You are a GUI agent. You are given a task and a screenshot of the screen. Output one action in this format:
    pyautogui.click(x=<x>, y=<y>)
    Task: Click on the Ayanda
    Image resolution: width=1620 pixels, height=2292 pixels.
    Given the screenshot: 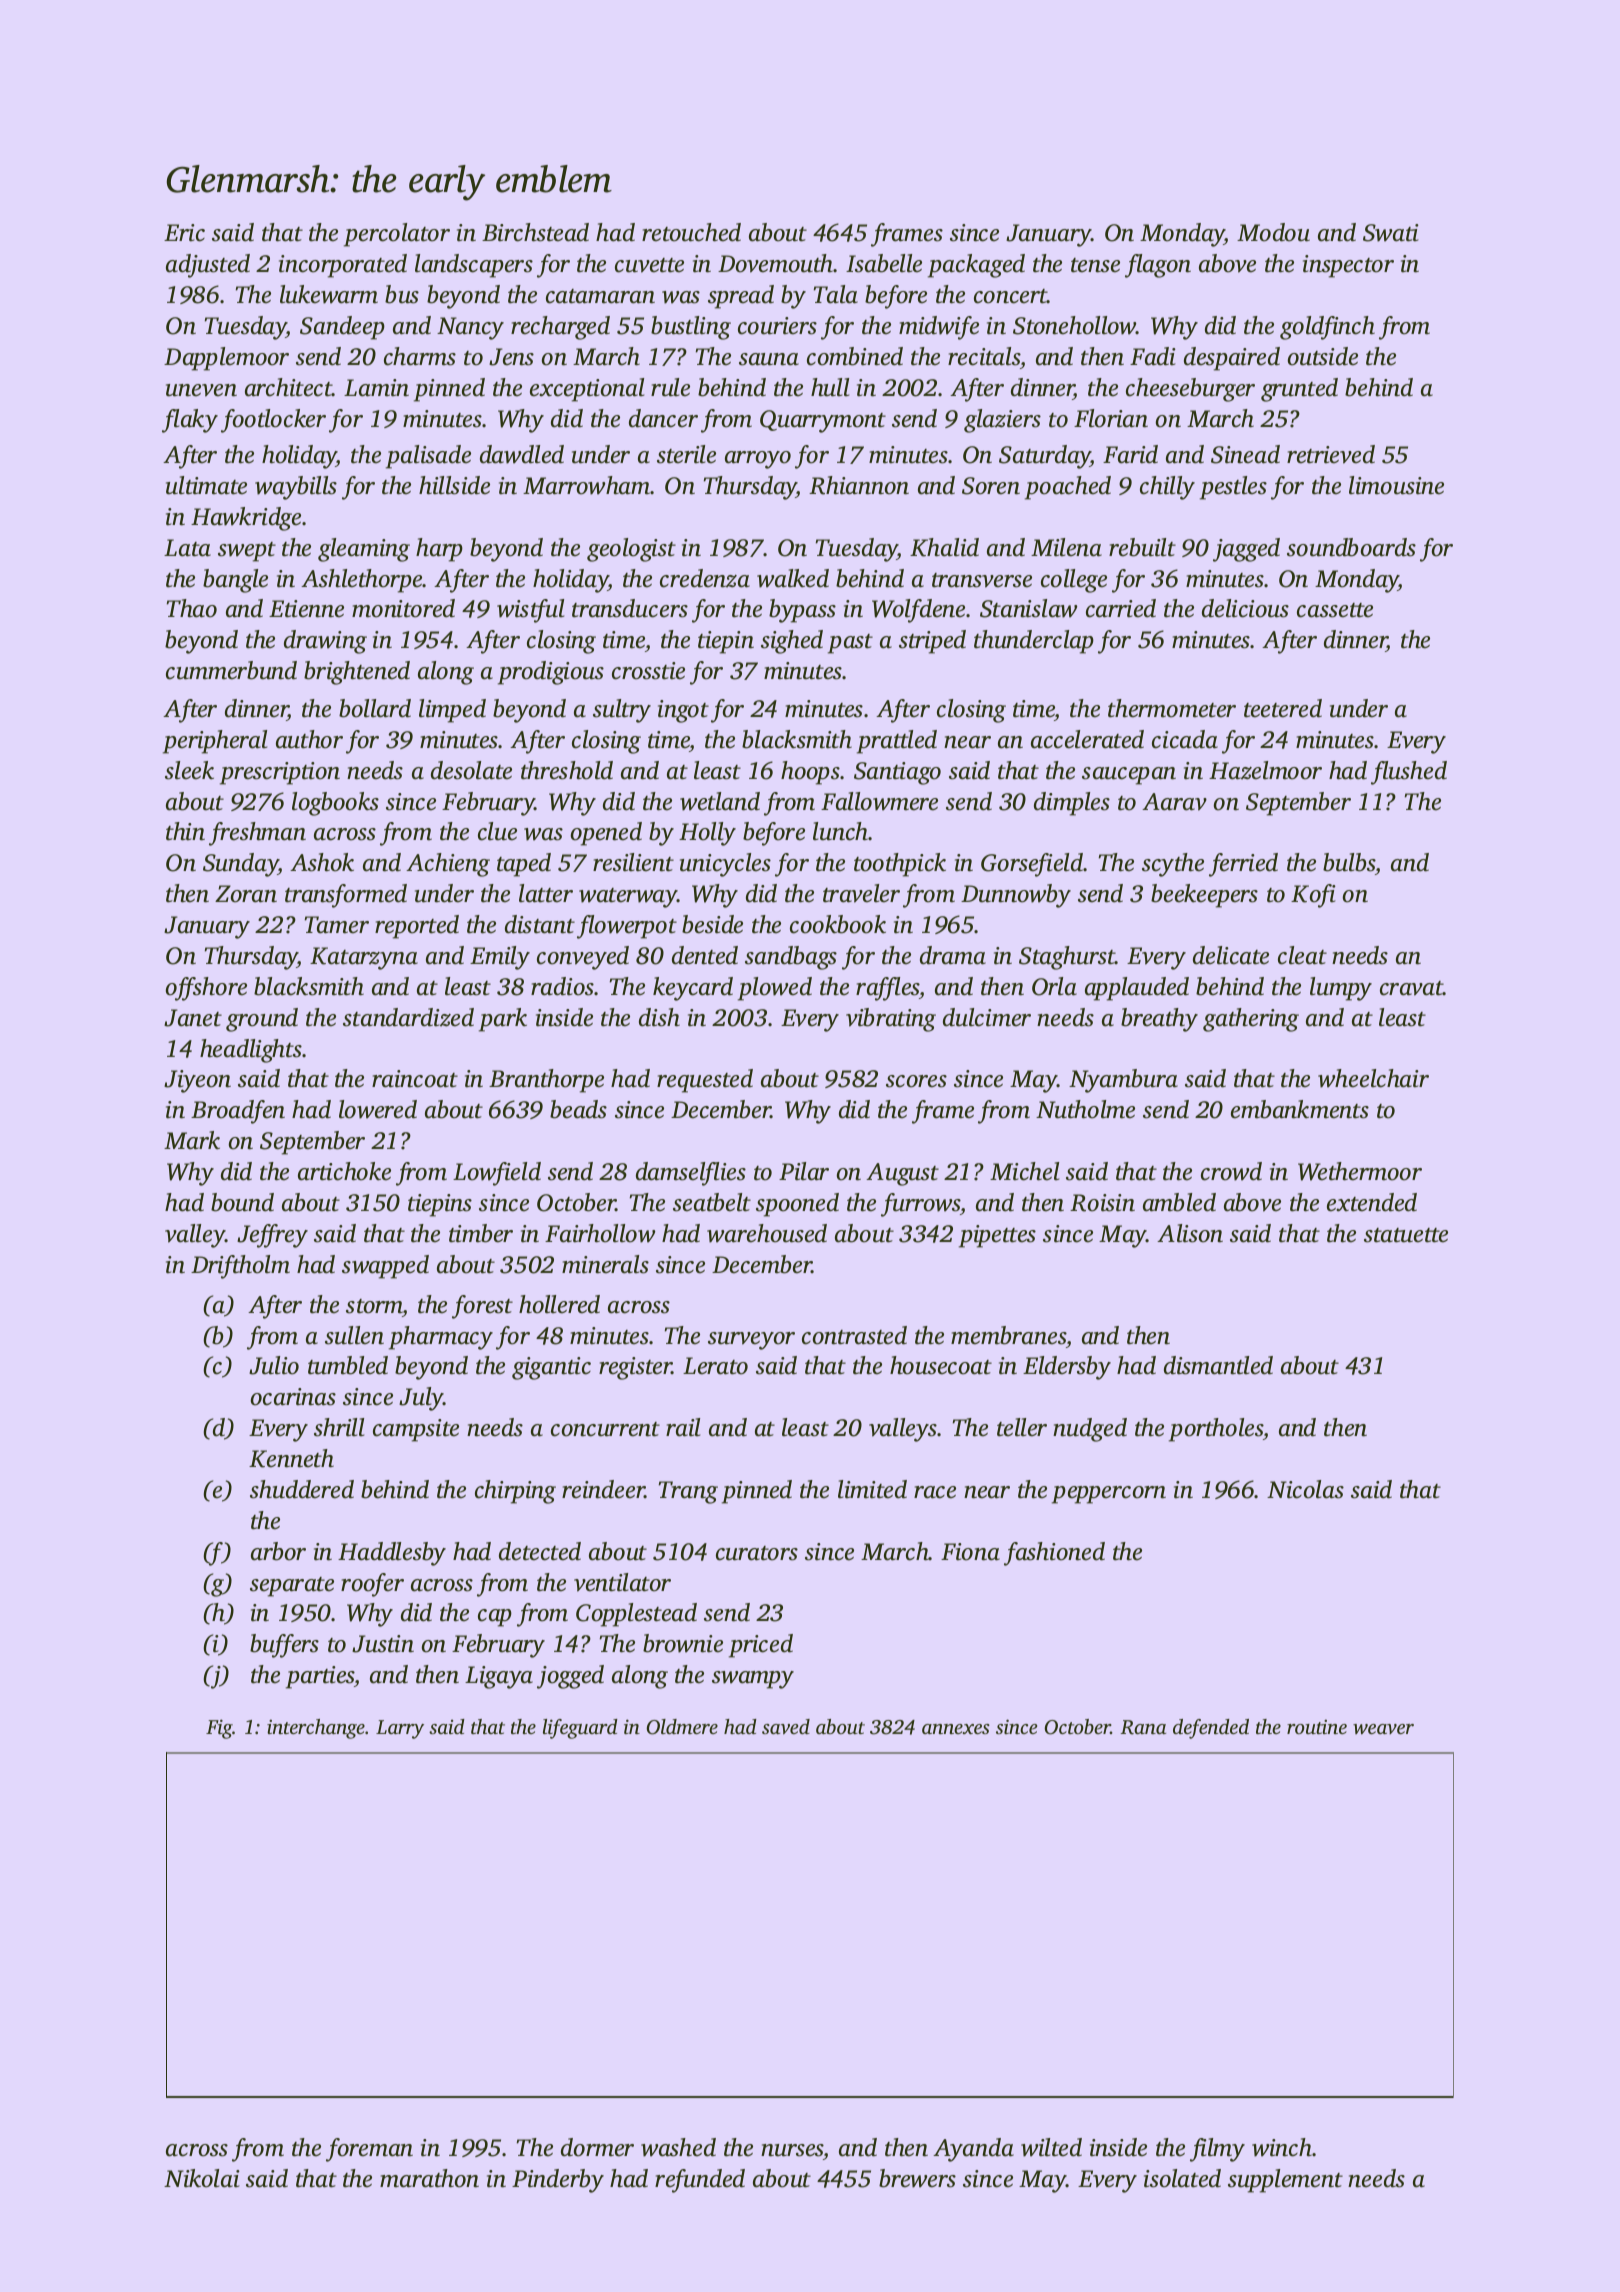 What is the action you would take?
    pyautogui.click(x=973, y=2150)
